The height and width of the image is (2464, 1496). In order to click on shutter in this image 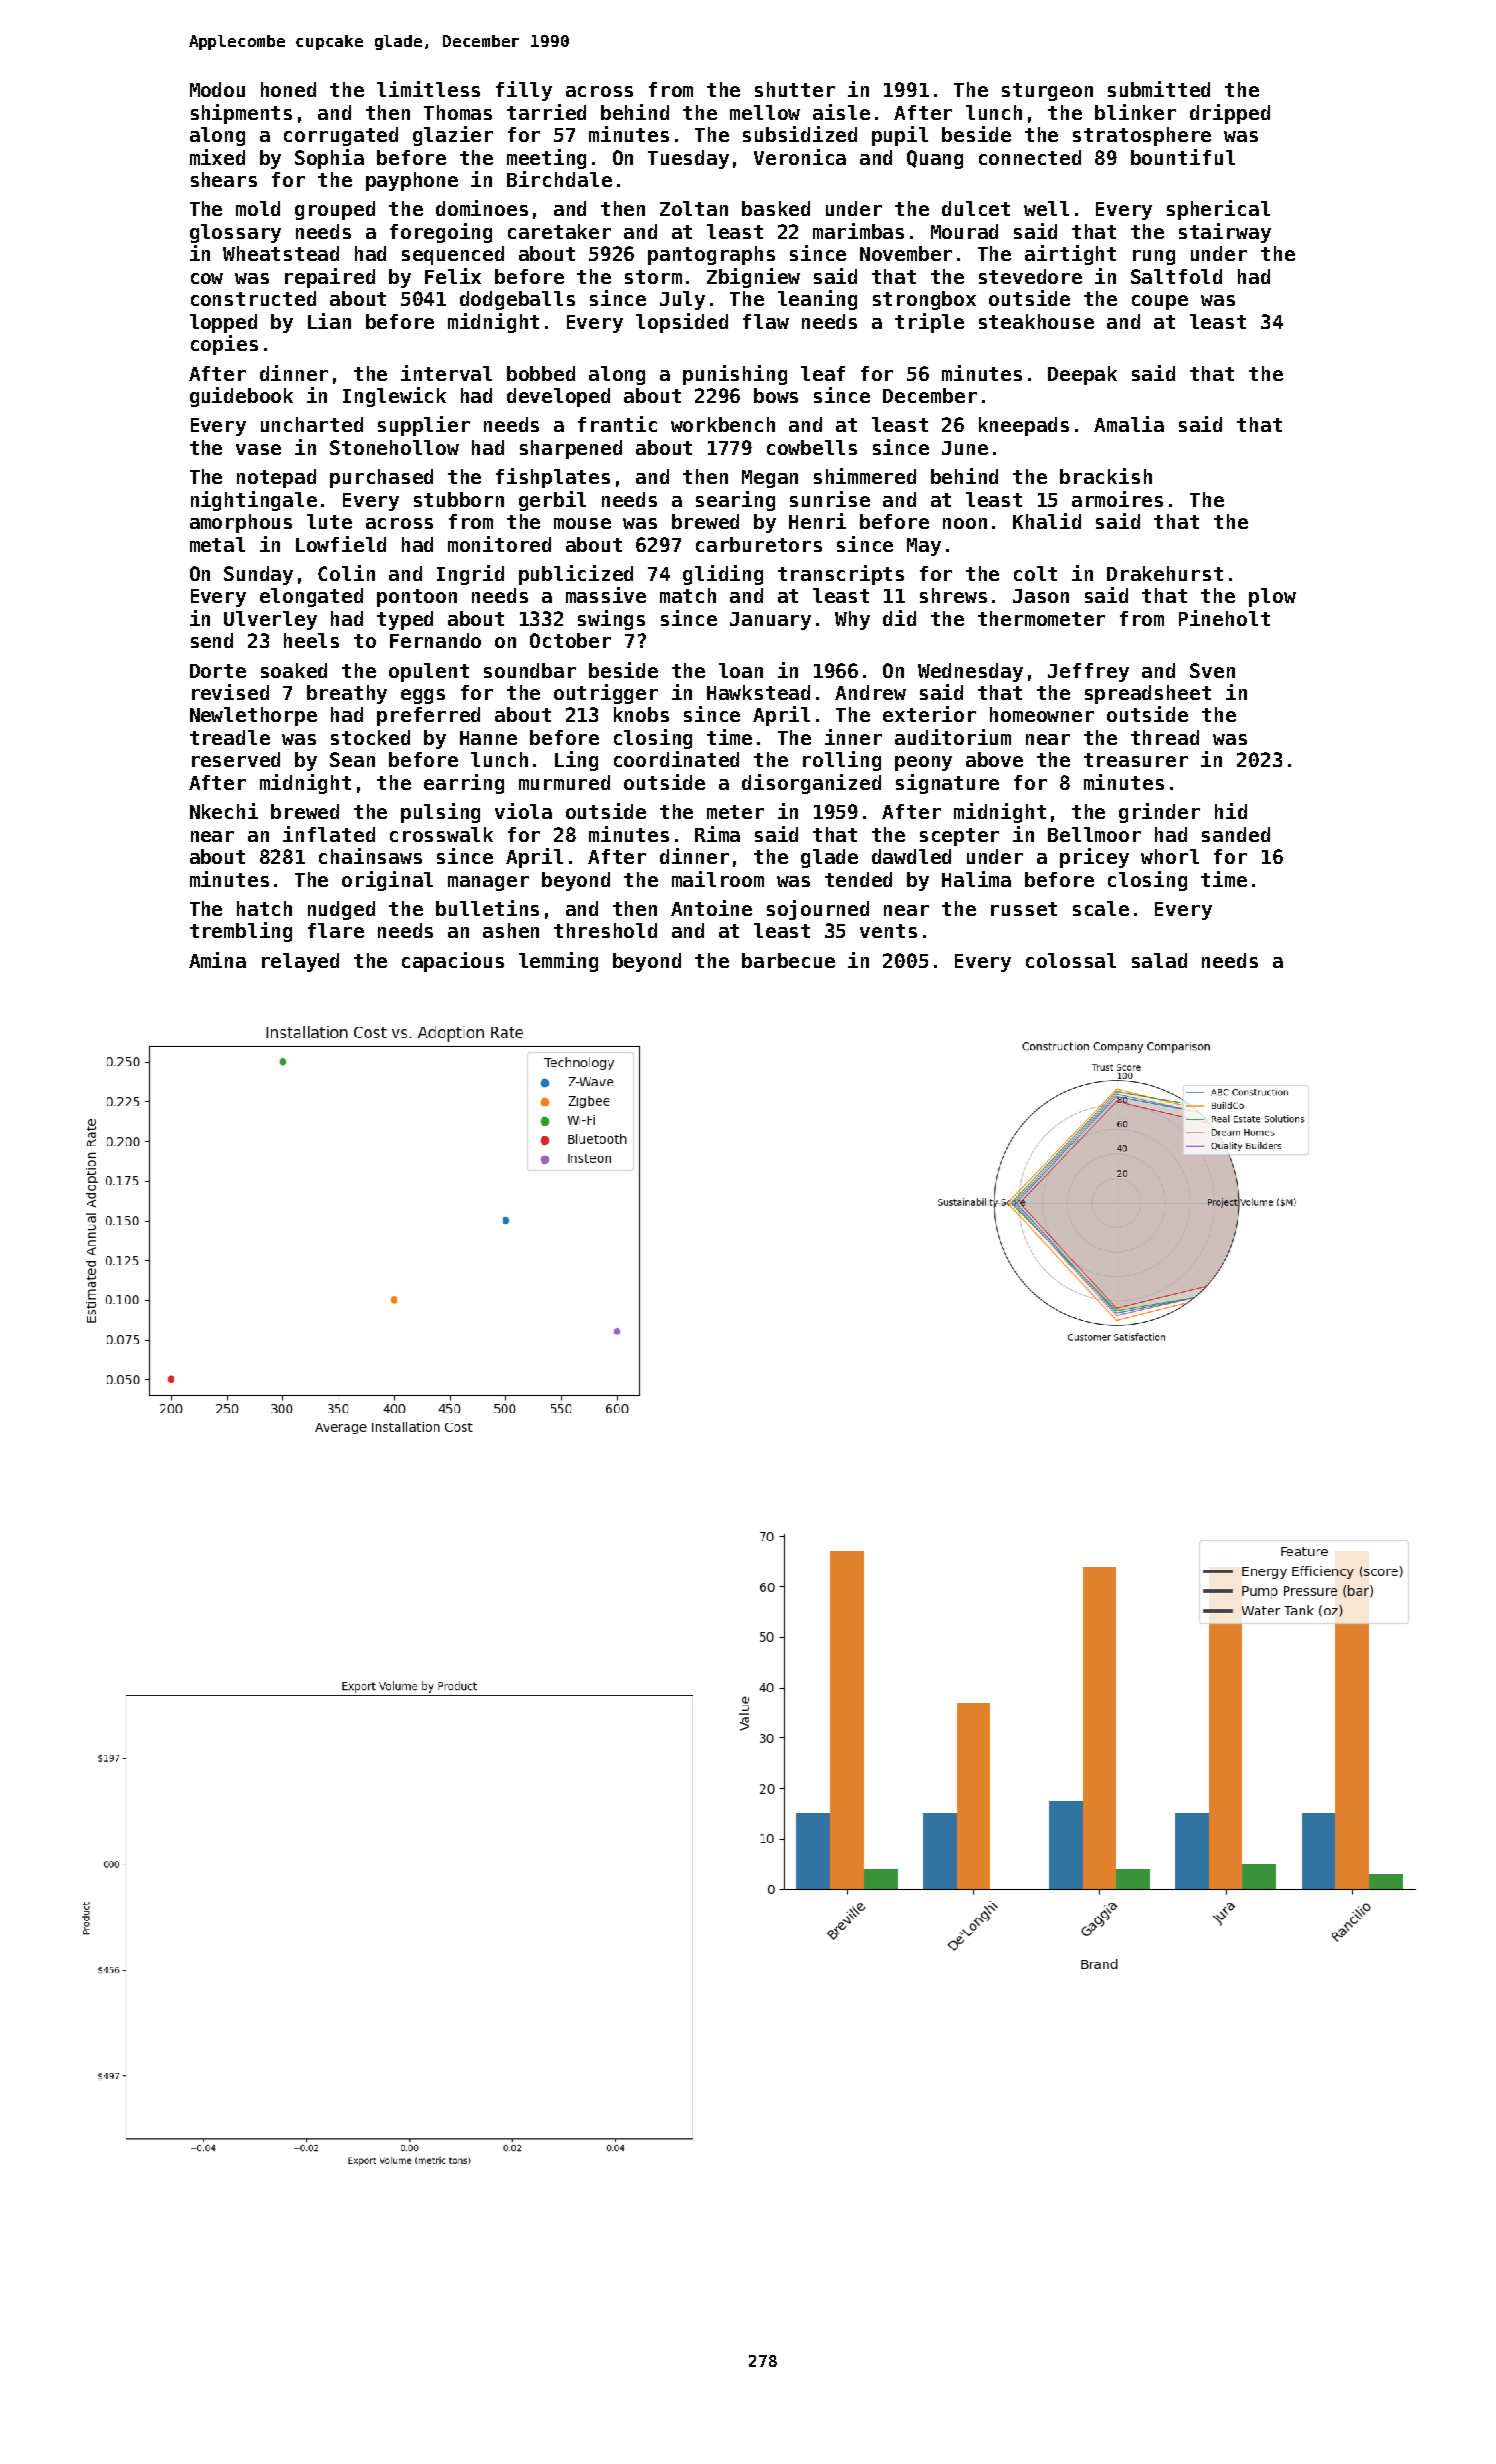, I will do `click(795, 89)`.
